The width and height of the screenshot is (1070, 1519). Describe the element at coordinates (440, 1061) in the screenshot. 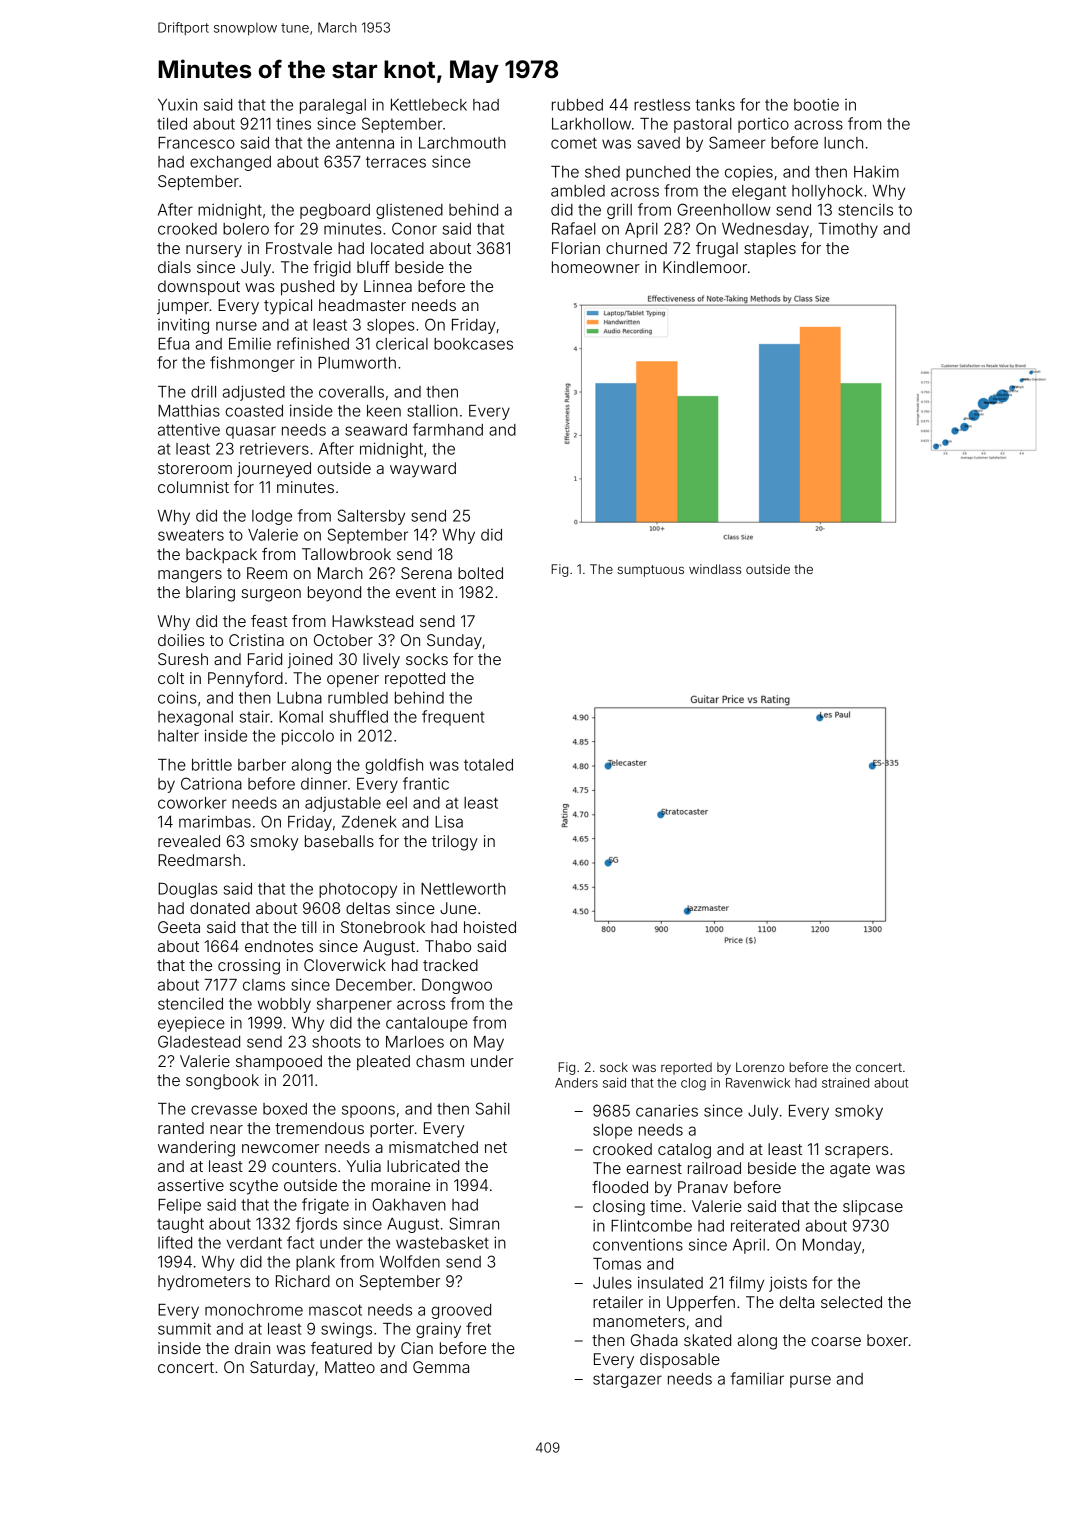

I see `chasm` at that location.
